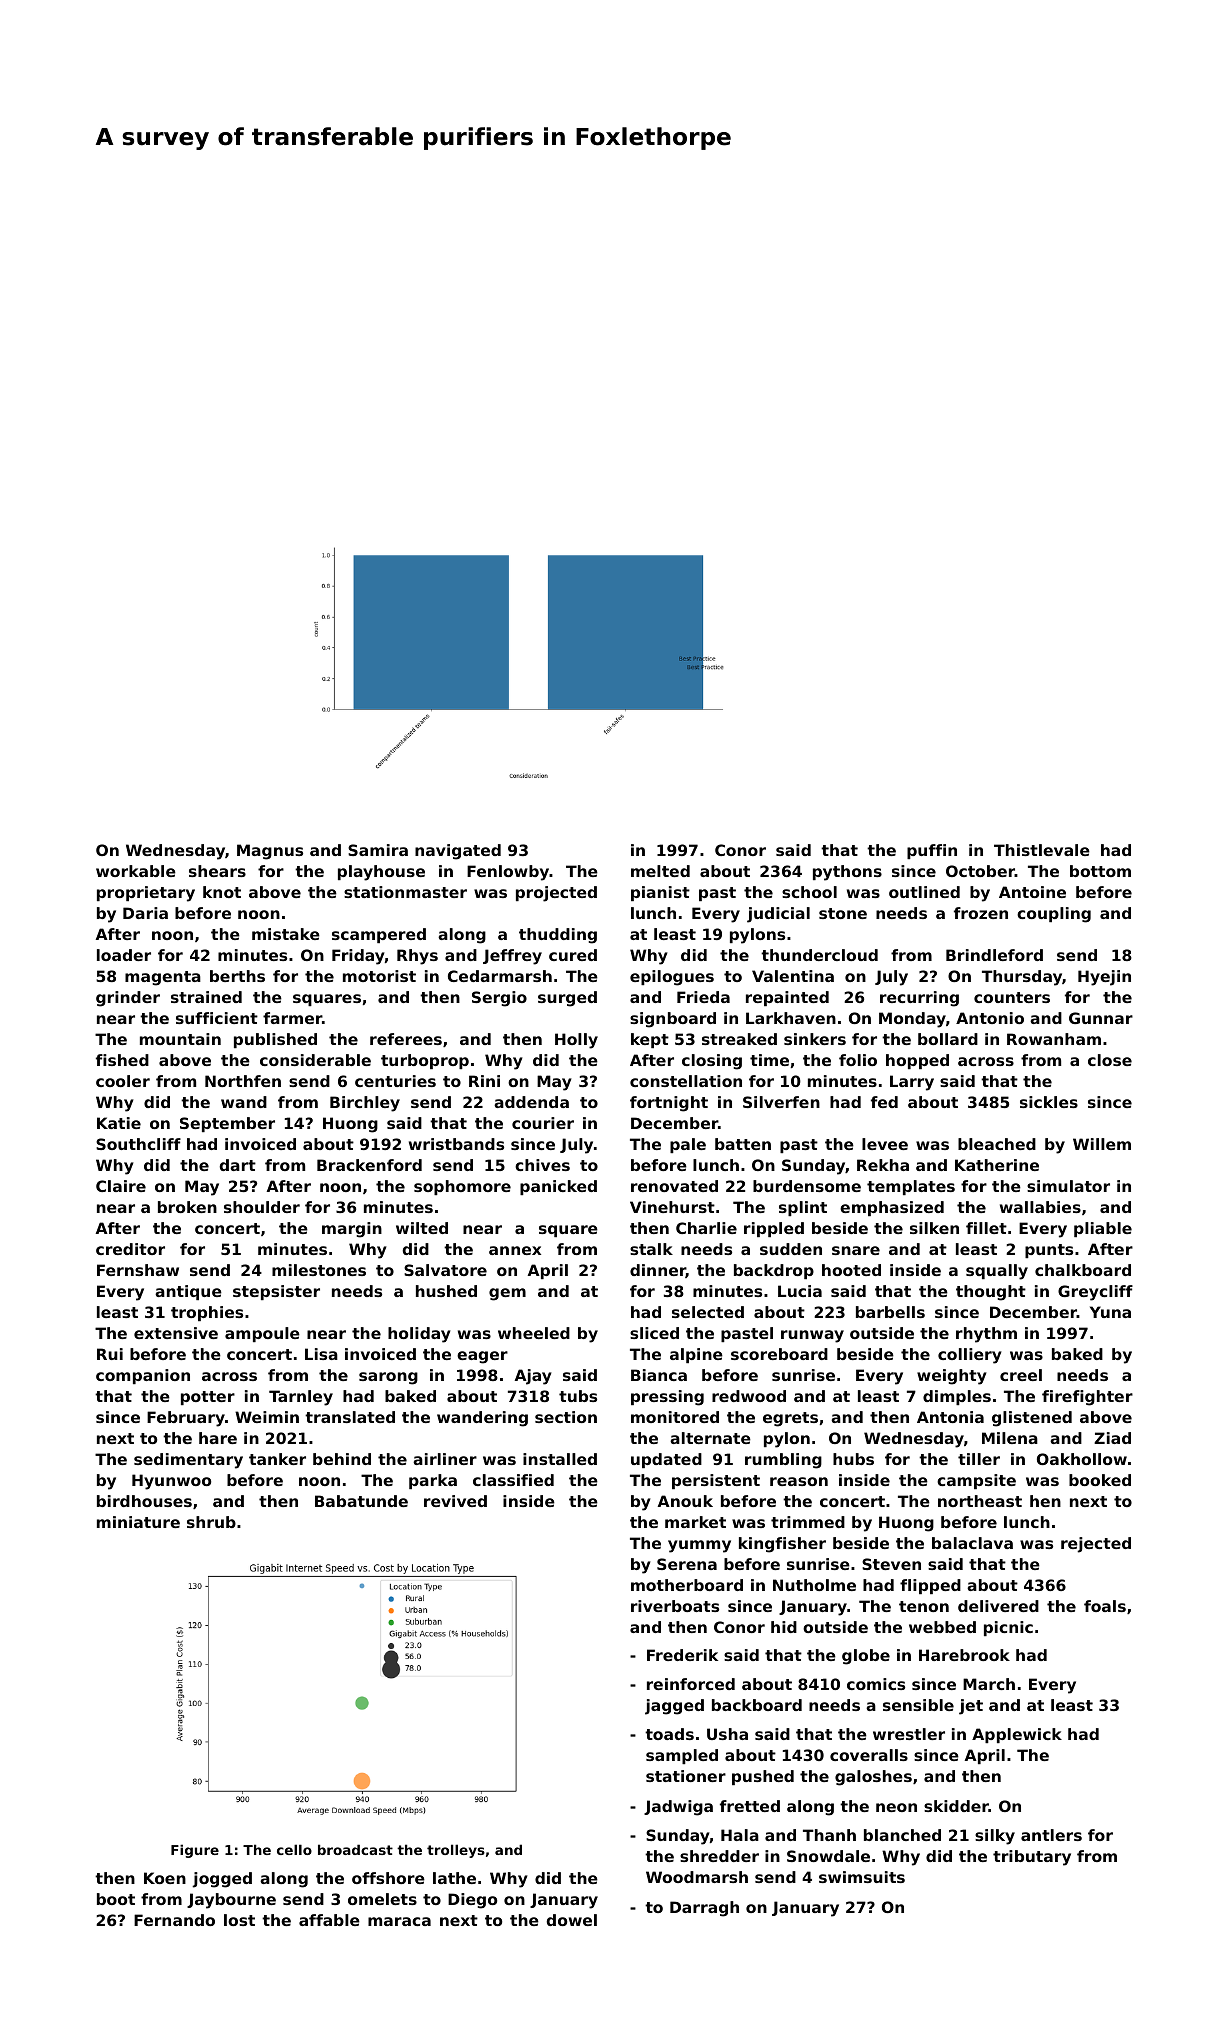 The image size is (1228, 2023). What do you see at coordinates (187, 1207) in the screenshot?
I see `broken` at bounding box center [187, 1207].
